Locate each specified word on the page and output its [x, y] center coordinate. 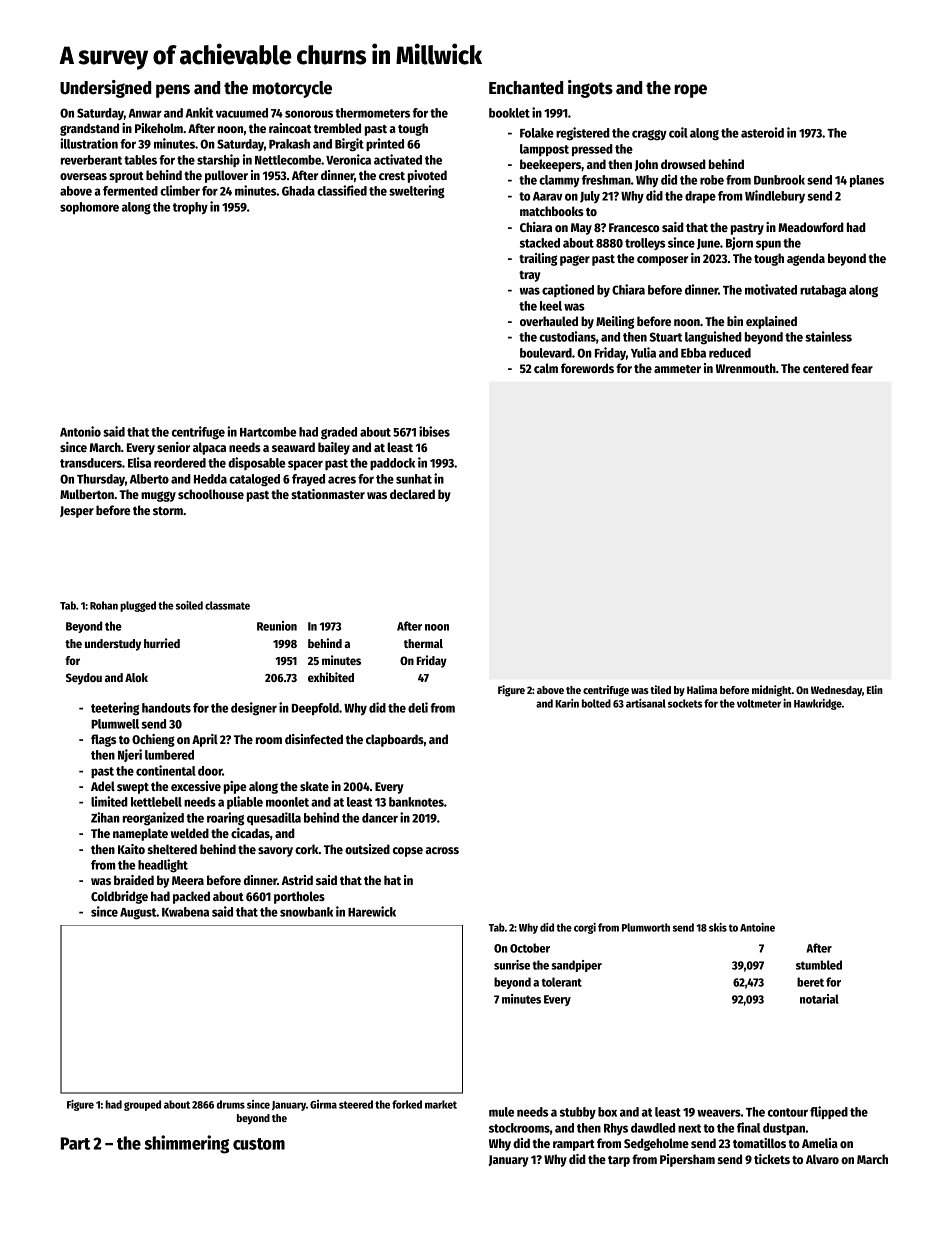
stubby [578, 1113]
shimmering [186, 1144]
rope [690, 91]
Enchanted [526, 88]
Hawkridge [818, 704]
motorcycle [292, 89]
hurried [162, 643]
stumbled [819, 965]
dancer [380, 818]
